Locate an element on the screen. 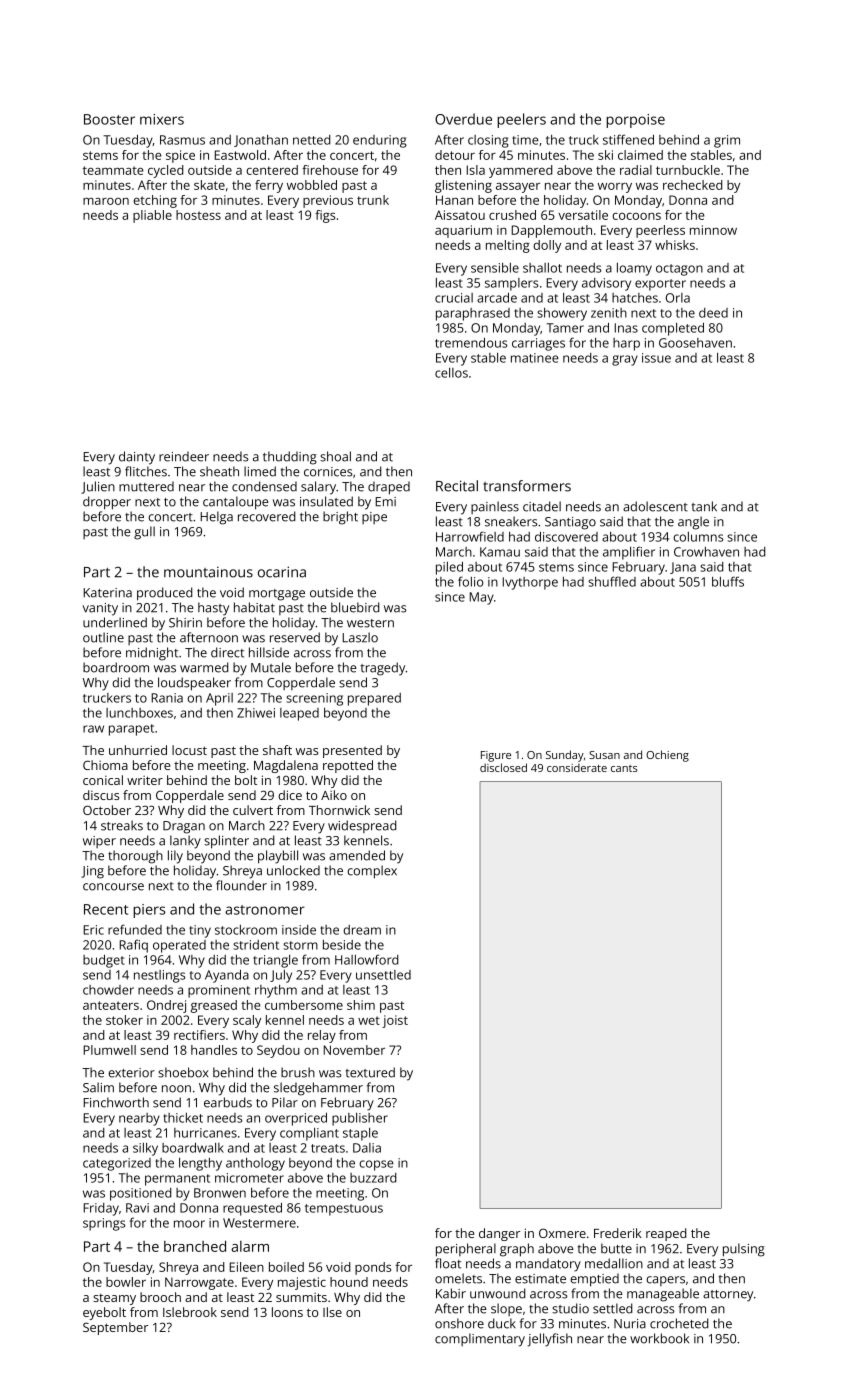 This screenshot has width=849, height=1400. complimentary is located at coordinates (480, 1340).
